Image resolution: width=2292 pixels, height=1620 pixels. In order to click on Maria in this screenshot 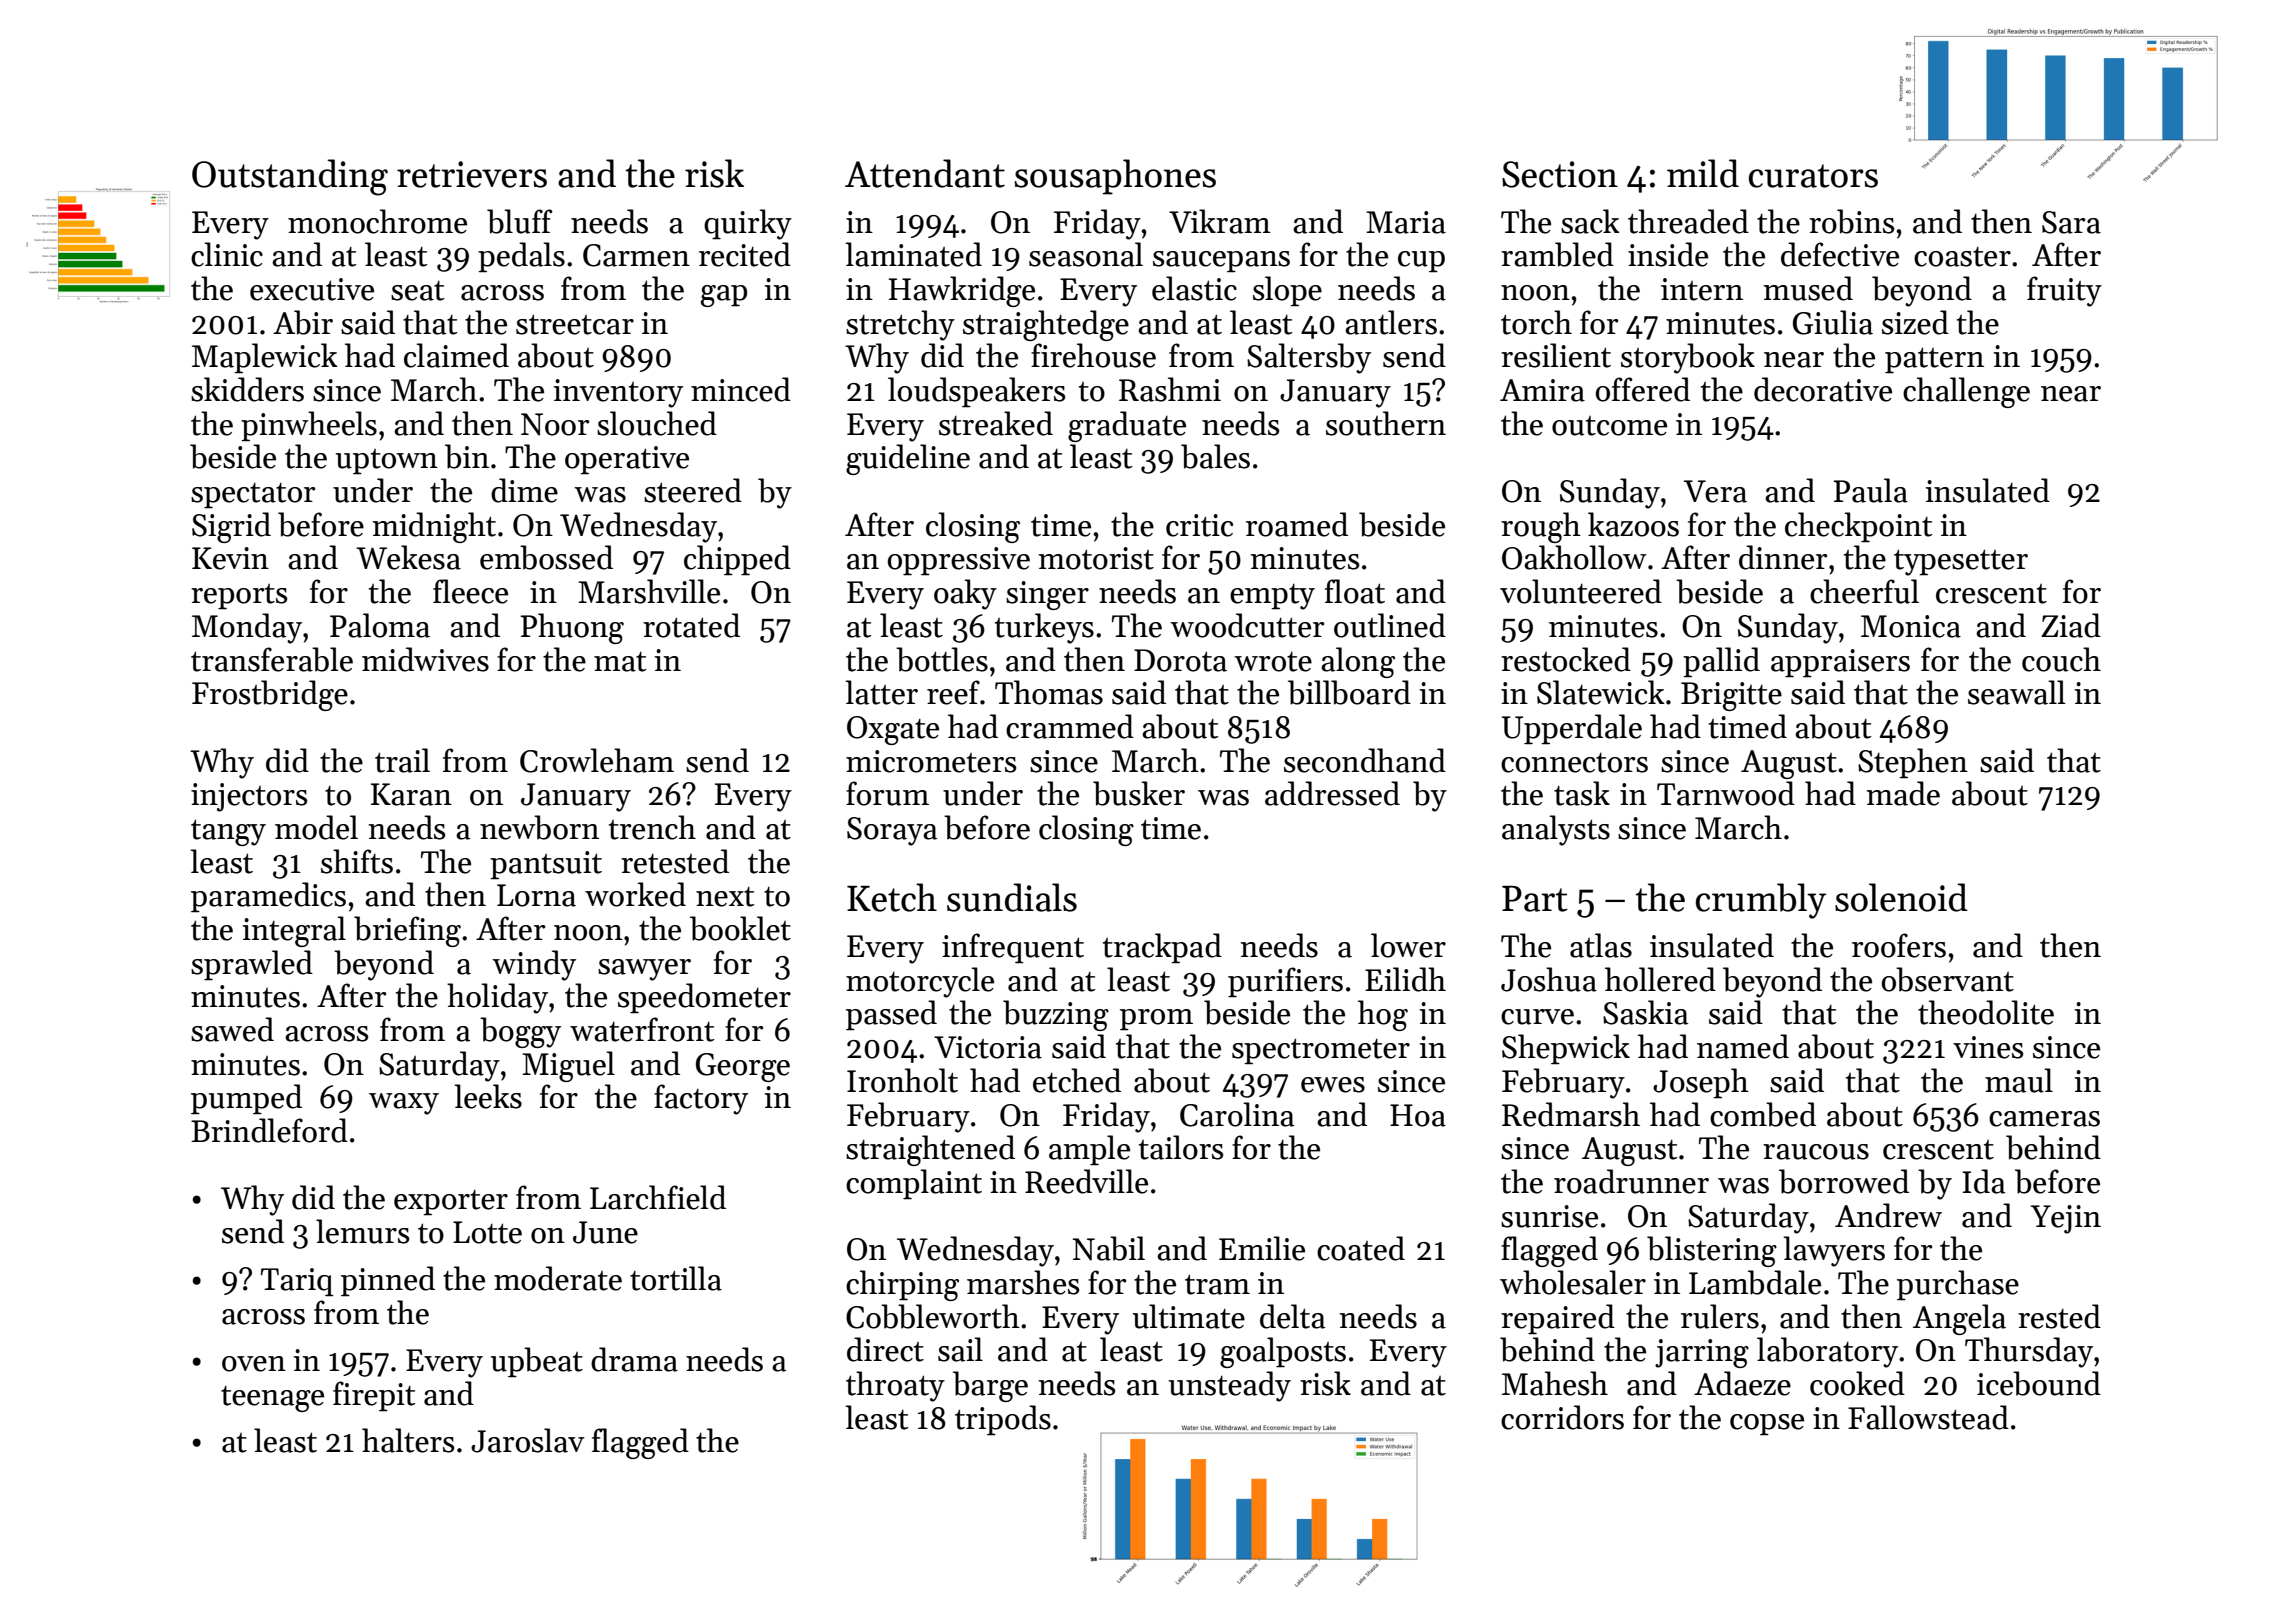, I will do `click(1406, 222)`.
